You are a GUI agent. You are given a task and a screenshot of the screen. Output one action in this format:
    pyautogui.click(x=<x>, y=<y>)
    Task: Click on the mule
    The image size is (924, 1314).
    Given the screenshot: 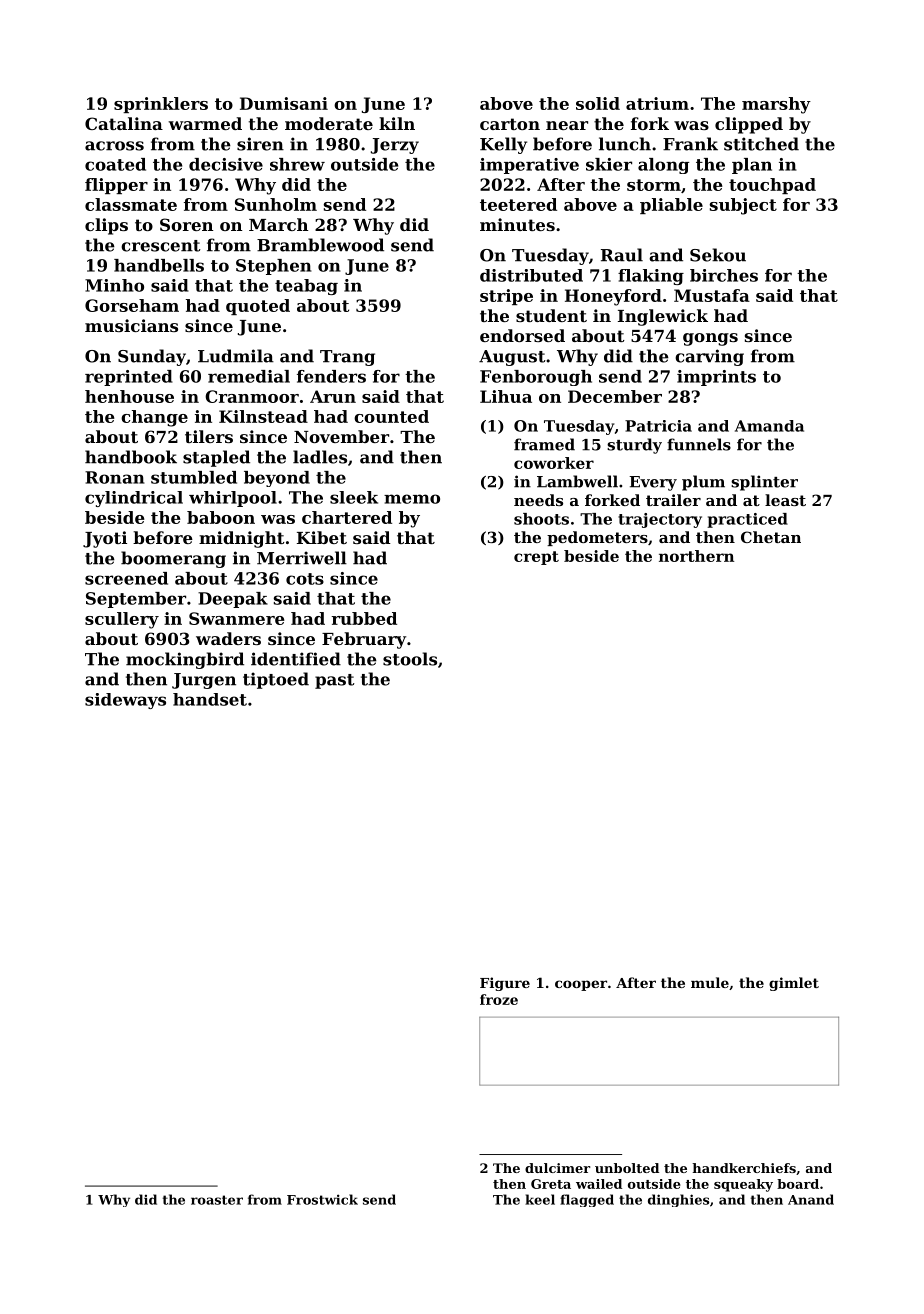 What is the action you would take?
    pyautogui.click(x=710, y=982)
